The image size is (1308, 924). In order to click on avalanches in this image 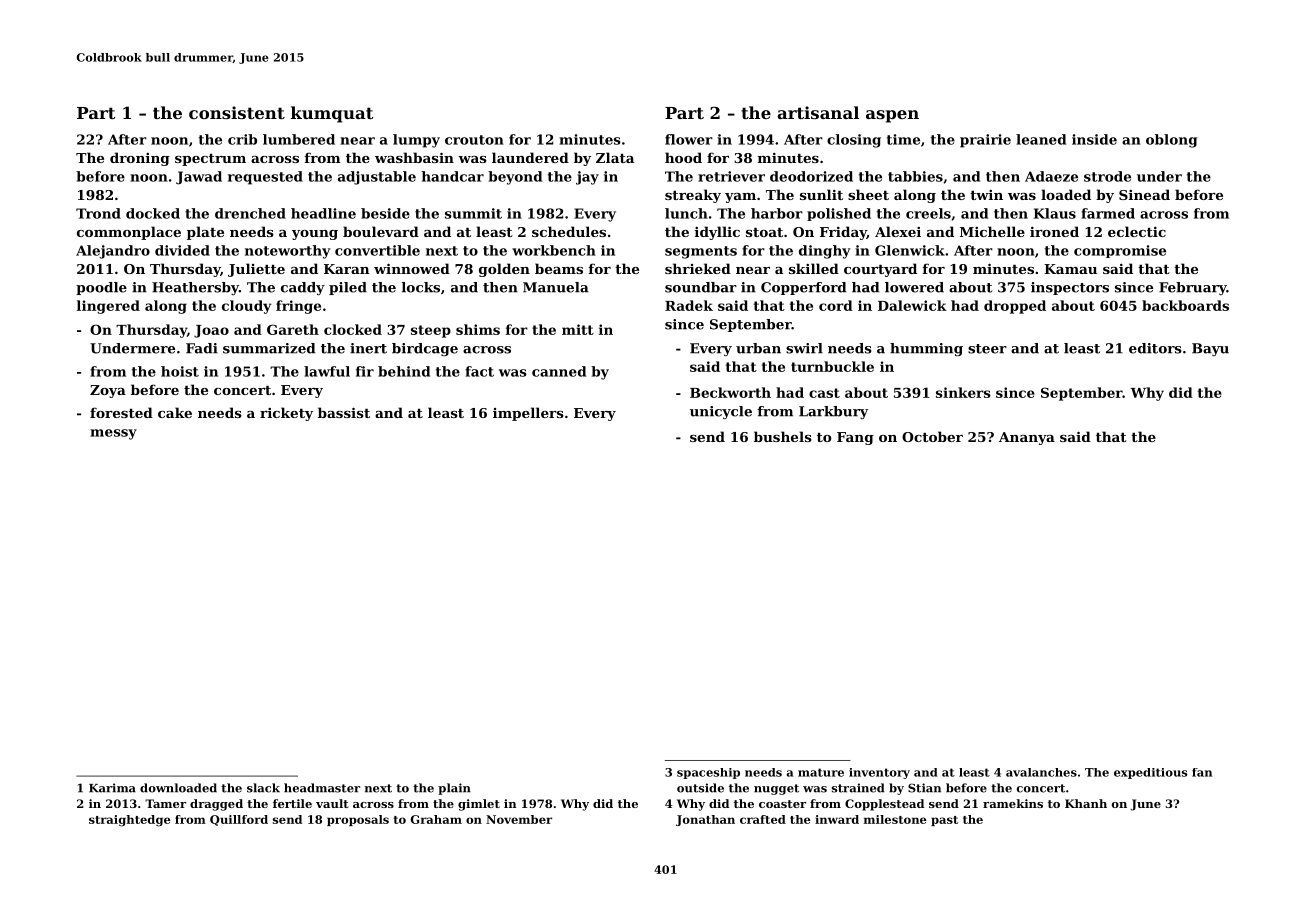, I will do `click(1041, 772)`.
